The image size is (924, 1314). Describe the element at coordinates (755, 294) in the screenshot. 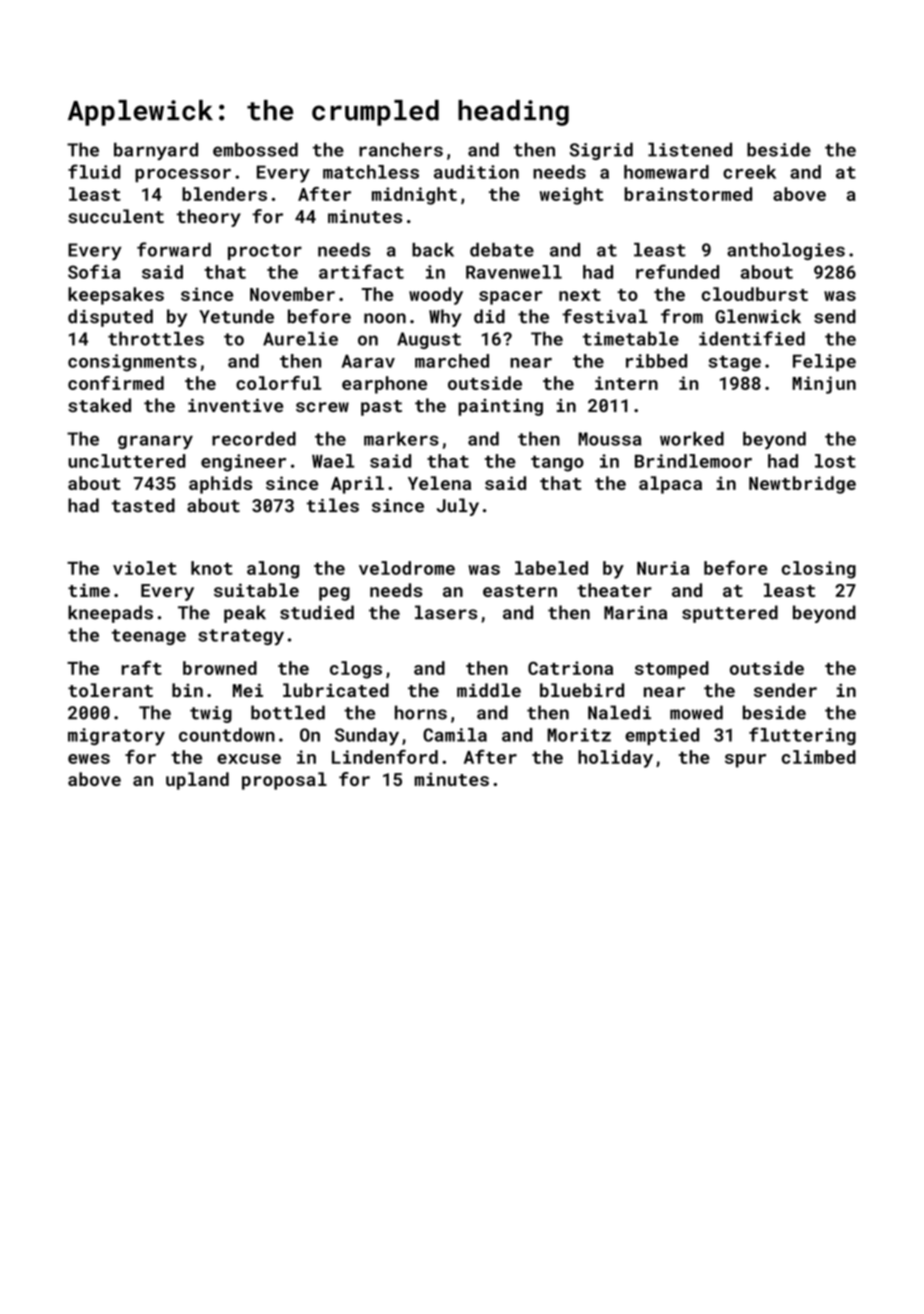

I see `cloudburst` at that location.
